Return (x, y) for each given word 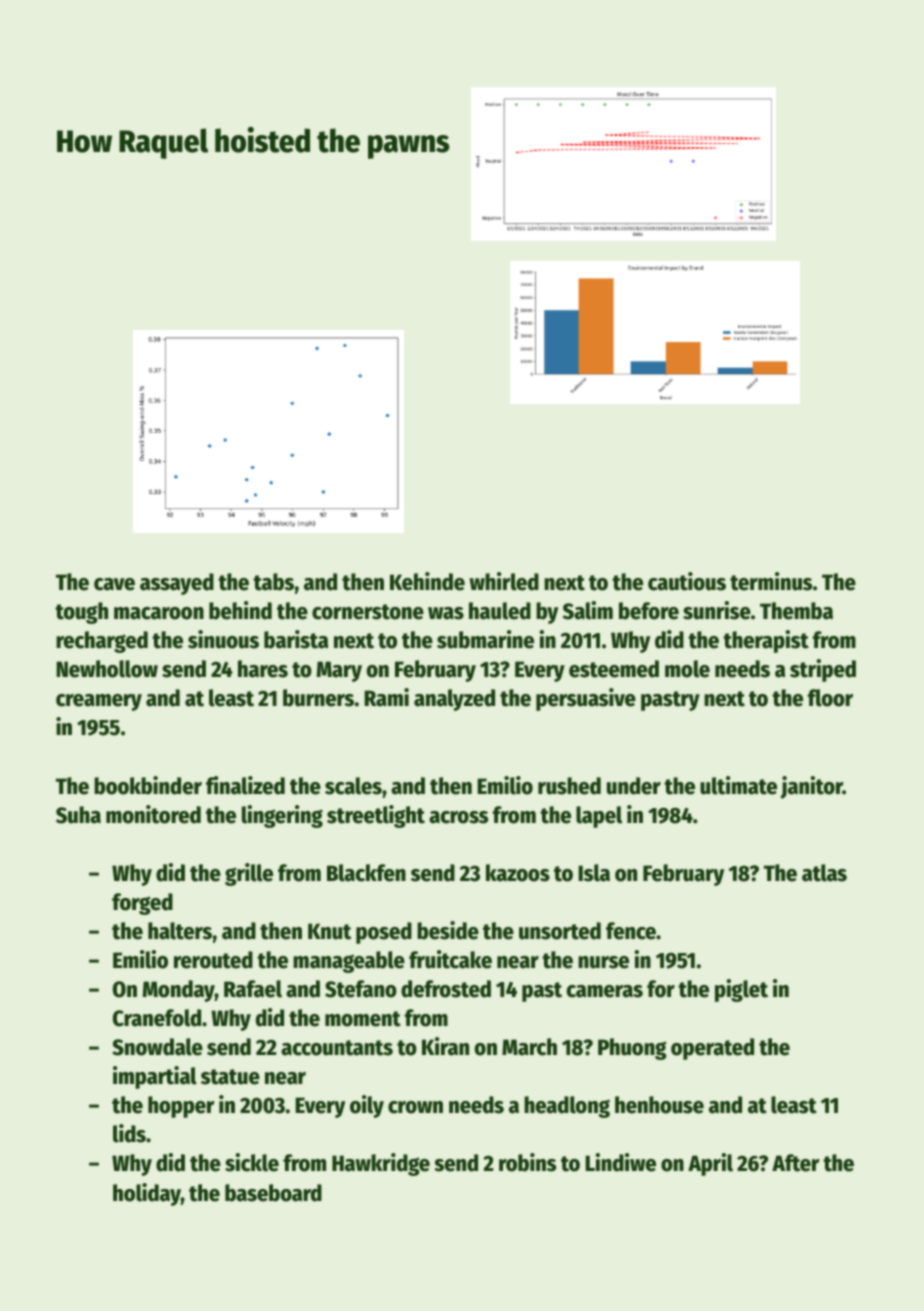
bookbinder (148, 785)
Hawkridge (381, 1164)
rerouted (213, 960)
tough (81, 613)
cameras (605, 991)
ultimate (738, 785)
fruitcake (450, 959)
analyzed (454, 700)
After (796, 1163)
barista (296, 639)
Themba (796, 611)
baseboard (273, 1193)
